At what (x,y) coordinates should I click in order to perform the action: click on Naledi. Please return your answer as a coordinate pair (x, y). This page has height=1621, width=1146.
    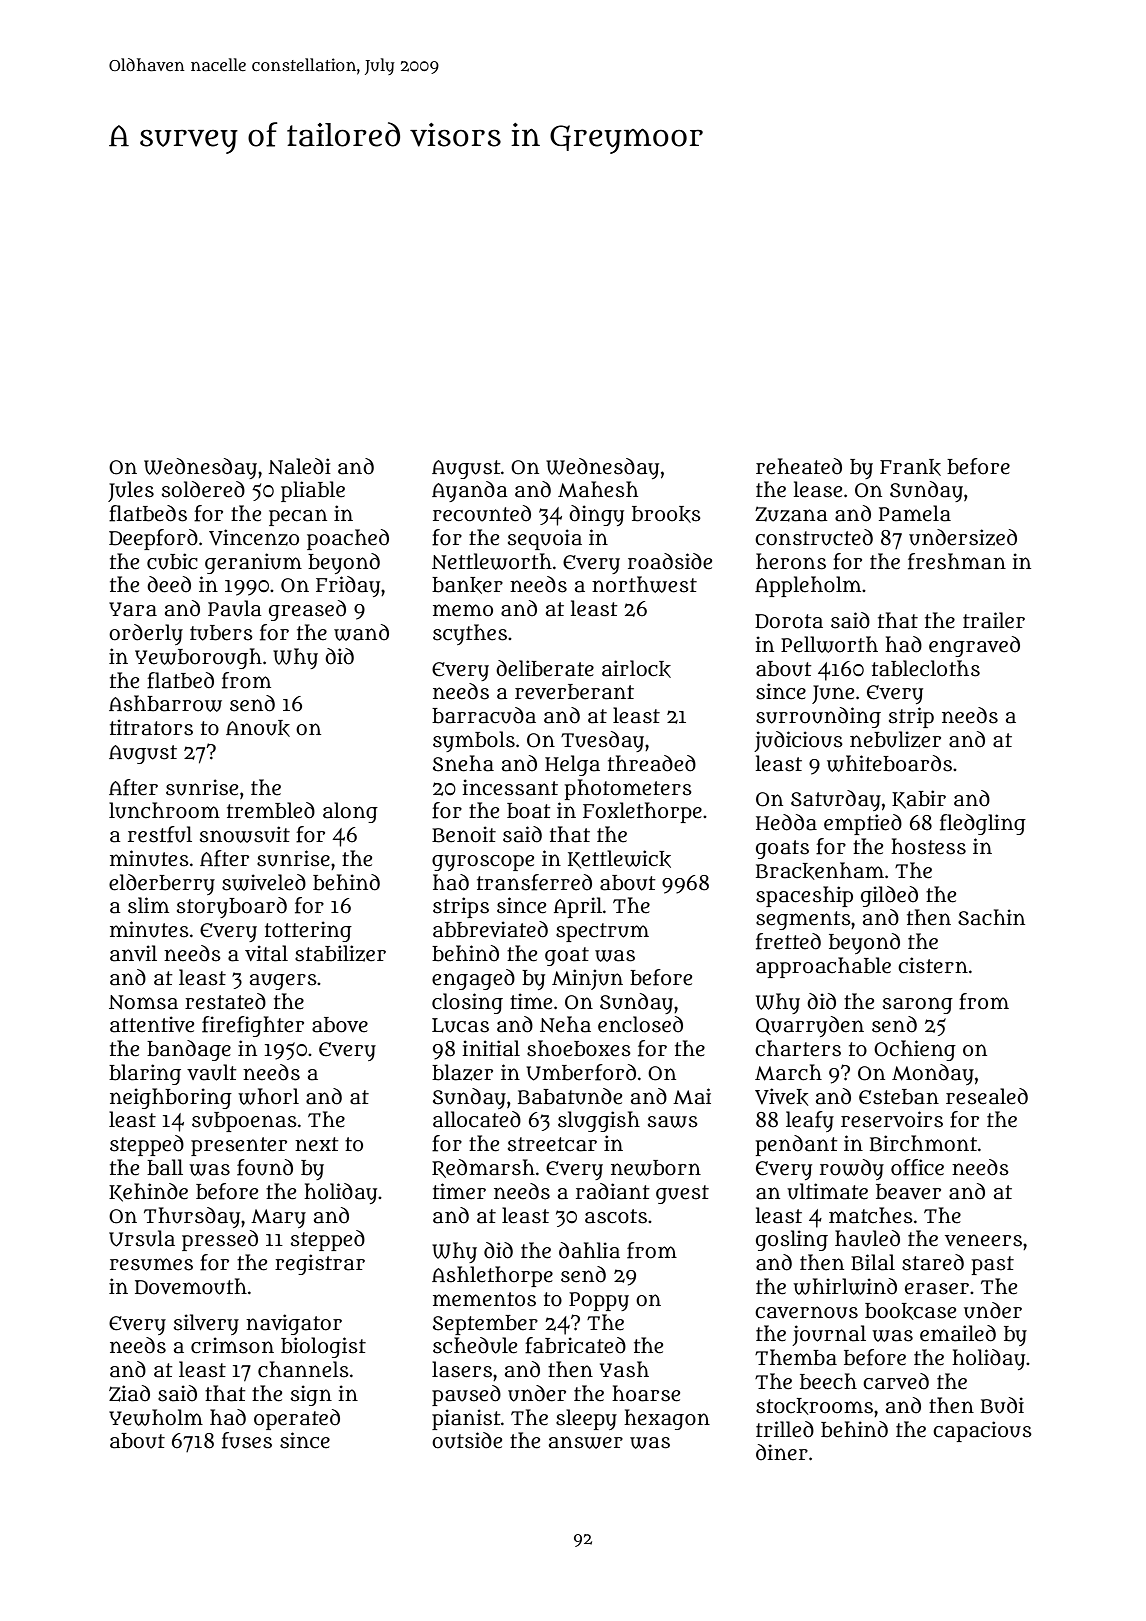
    Looking at the image, I should click on (299, 466).
